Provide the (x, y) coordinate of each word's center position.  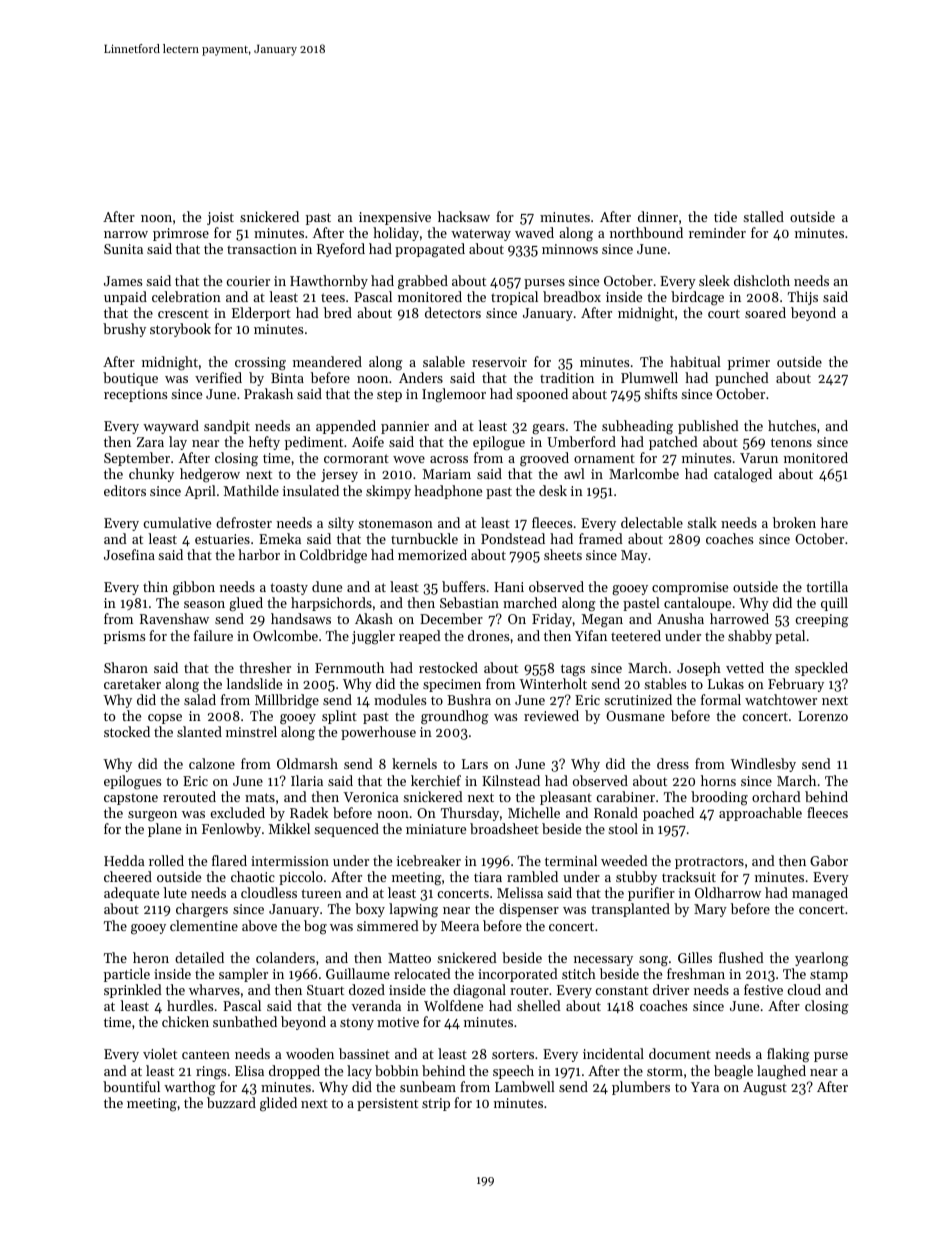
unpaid (125, 298)
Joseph (699, 669)
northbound (646, 232)
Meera (460, 926)
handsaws (301, 618)
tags (573, 670)
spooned (542, 395)
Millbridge (287, 701)
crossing (260, 364)
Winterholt (553, 683)
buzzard (231, 1102)
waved (534, 232)
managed (820, 894)
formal (721, 699)
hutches (792, 425)
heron (151, 957)
